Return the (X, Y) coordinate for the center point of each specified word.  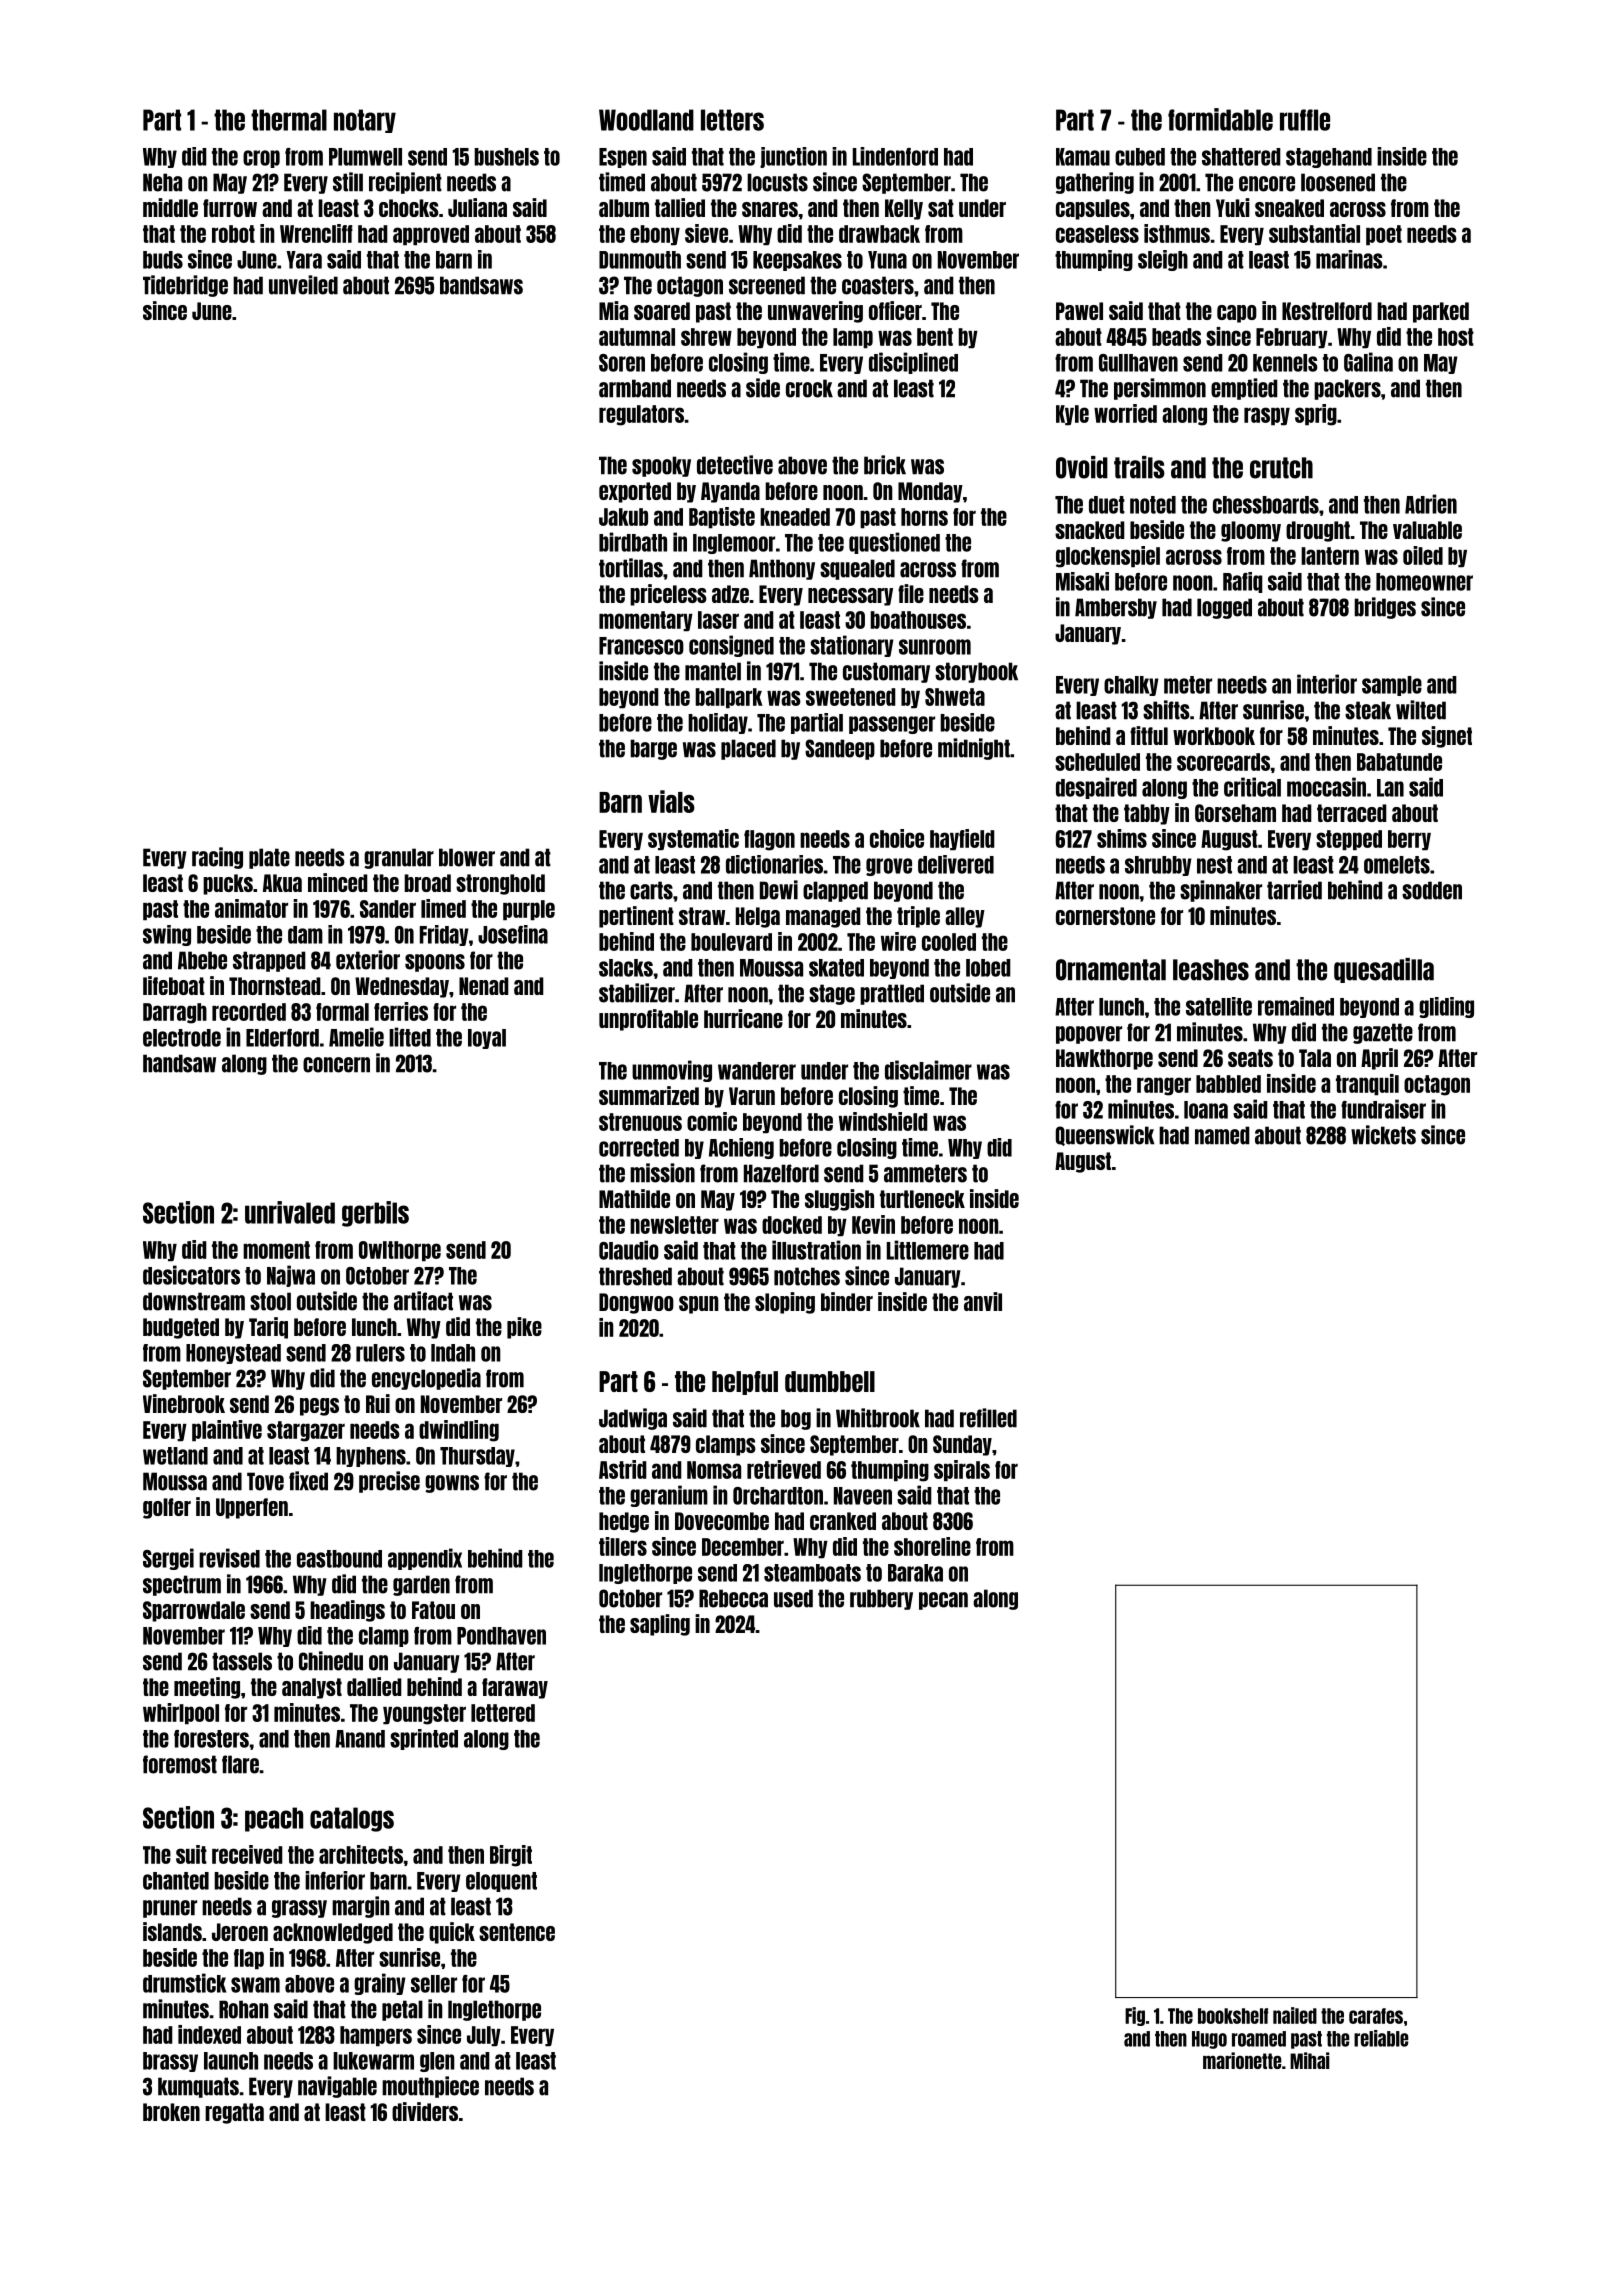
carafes (1376, 2016)
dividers (425, 2111)
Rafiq (1243, 582)
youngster (424, 1714)
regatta (234, 2113)
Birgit (511, 1856)
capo (1237, 314)
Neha (162, 182)
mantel (713, 671)
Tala (1315, 1058)
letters (732, 120)
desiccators (191, 1275)
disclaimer (928, 1070)
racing (217, 858)
